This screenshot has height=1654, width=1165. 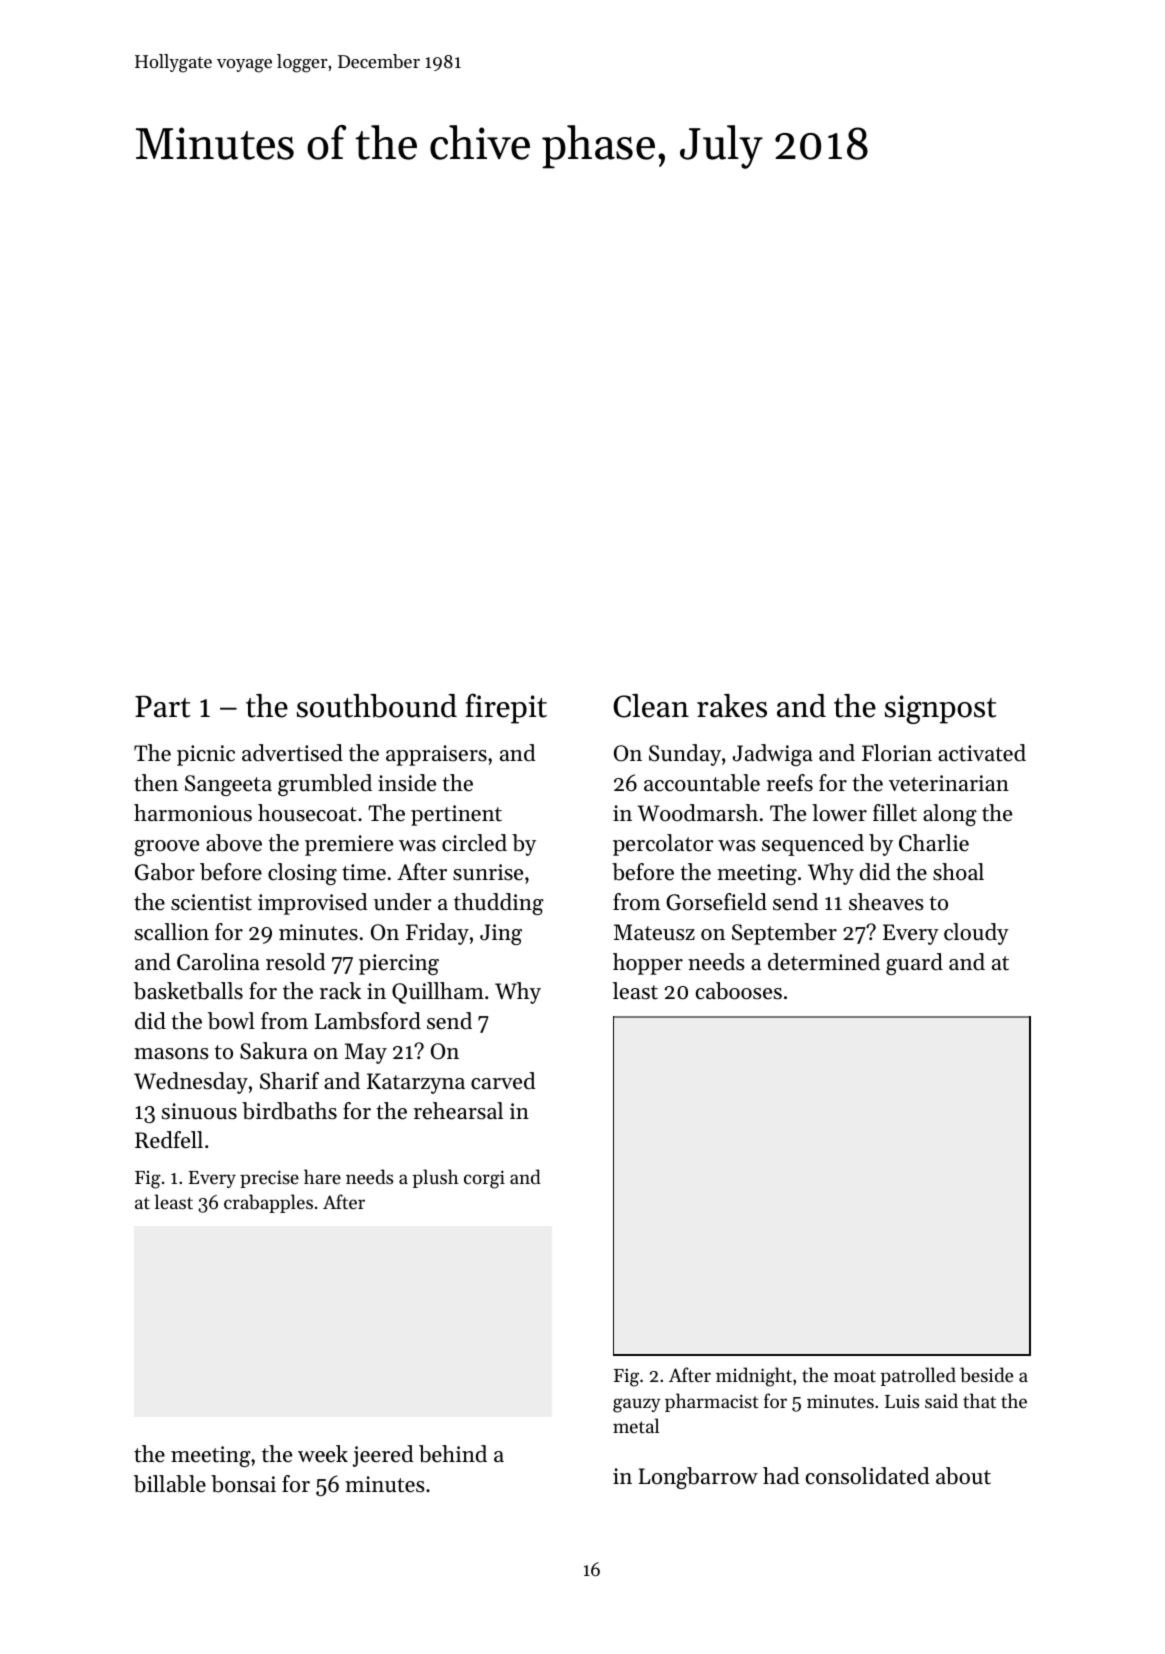 What do you see at coordinates (732, 706) in the screenshot?
I see `rakes` at bounding box center [732, 706].
